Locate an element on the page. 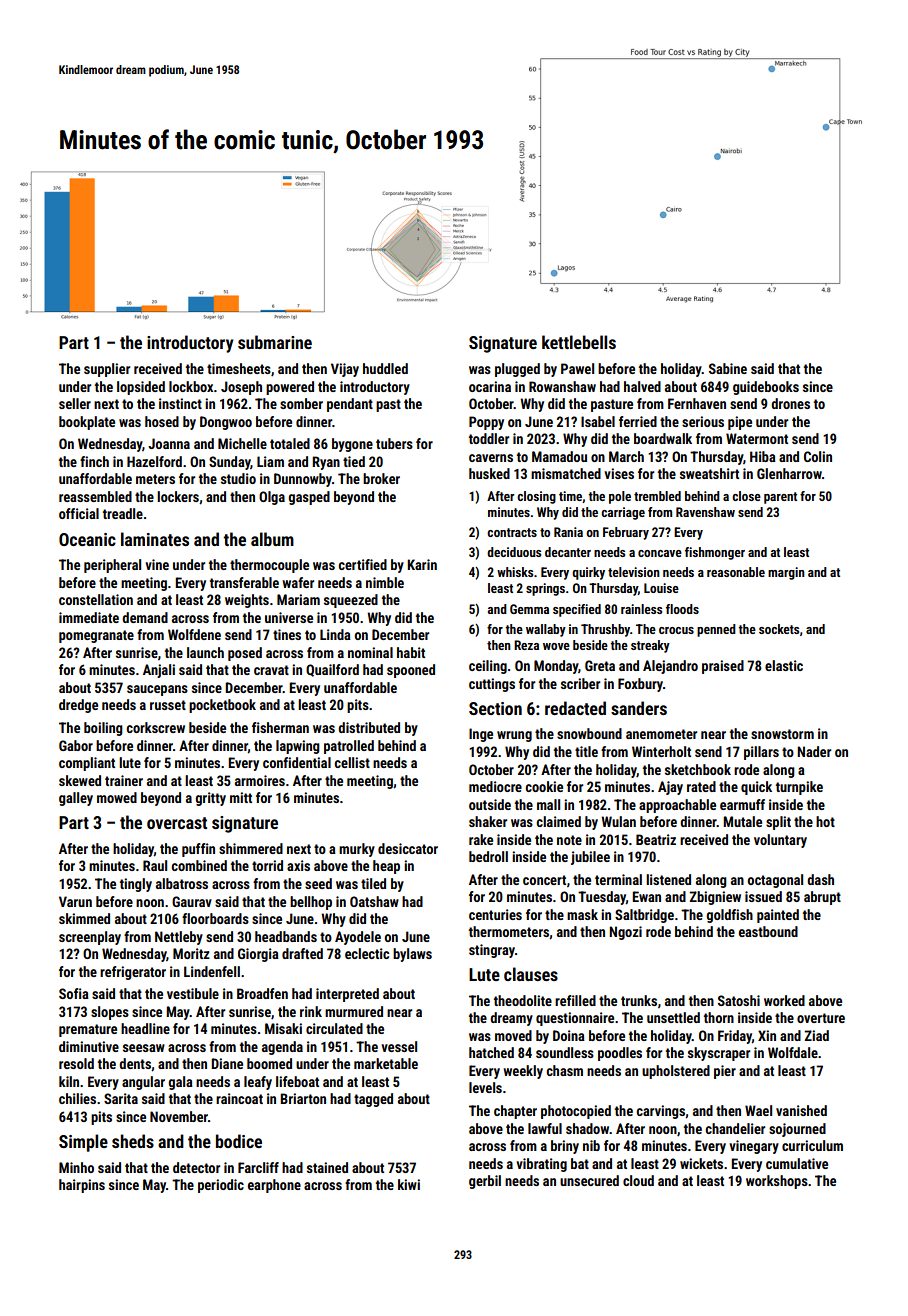 This page has width=908, height=1316. Hiba is located at coordinates (763, 456).
